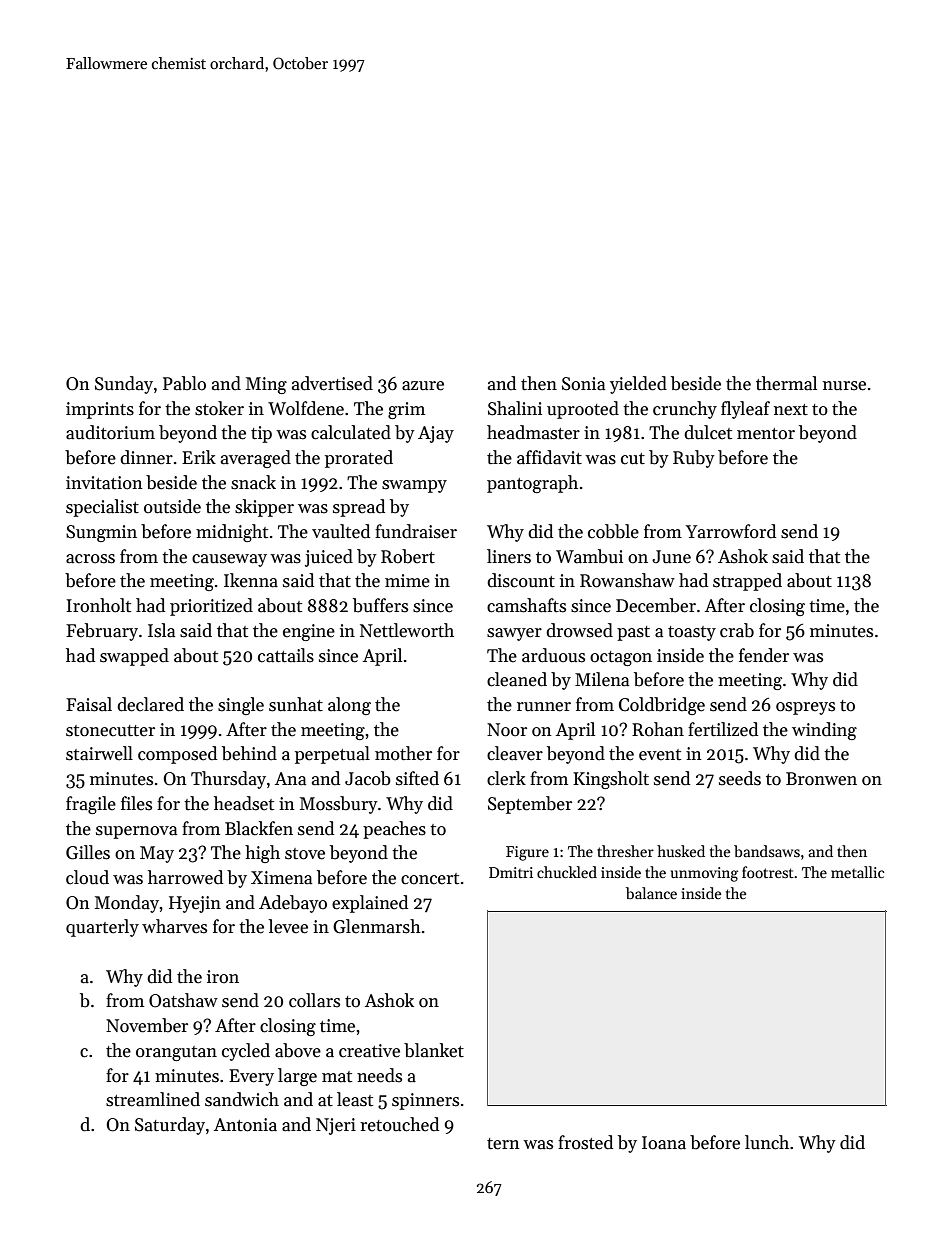  What do you see at coordinates (507, 730) in the page?
I see `Noor` at bounding box center [507, 730].
